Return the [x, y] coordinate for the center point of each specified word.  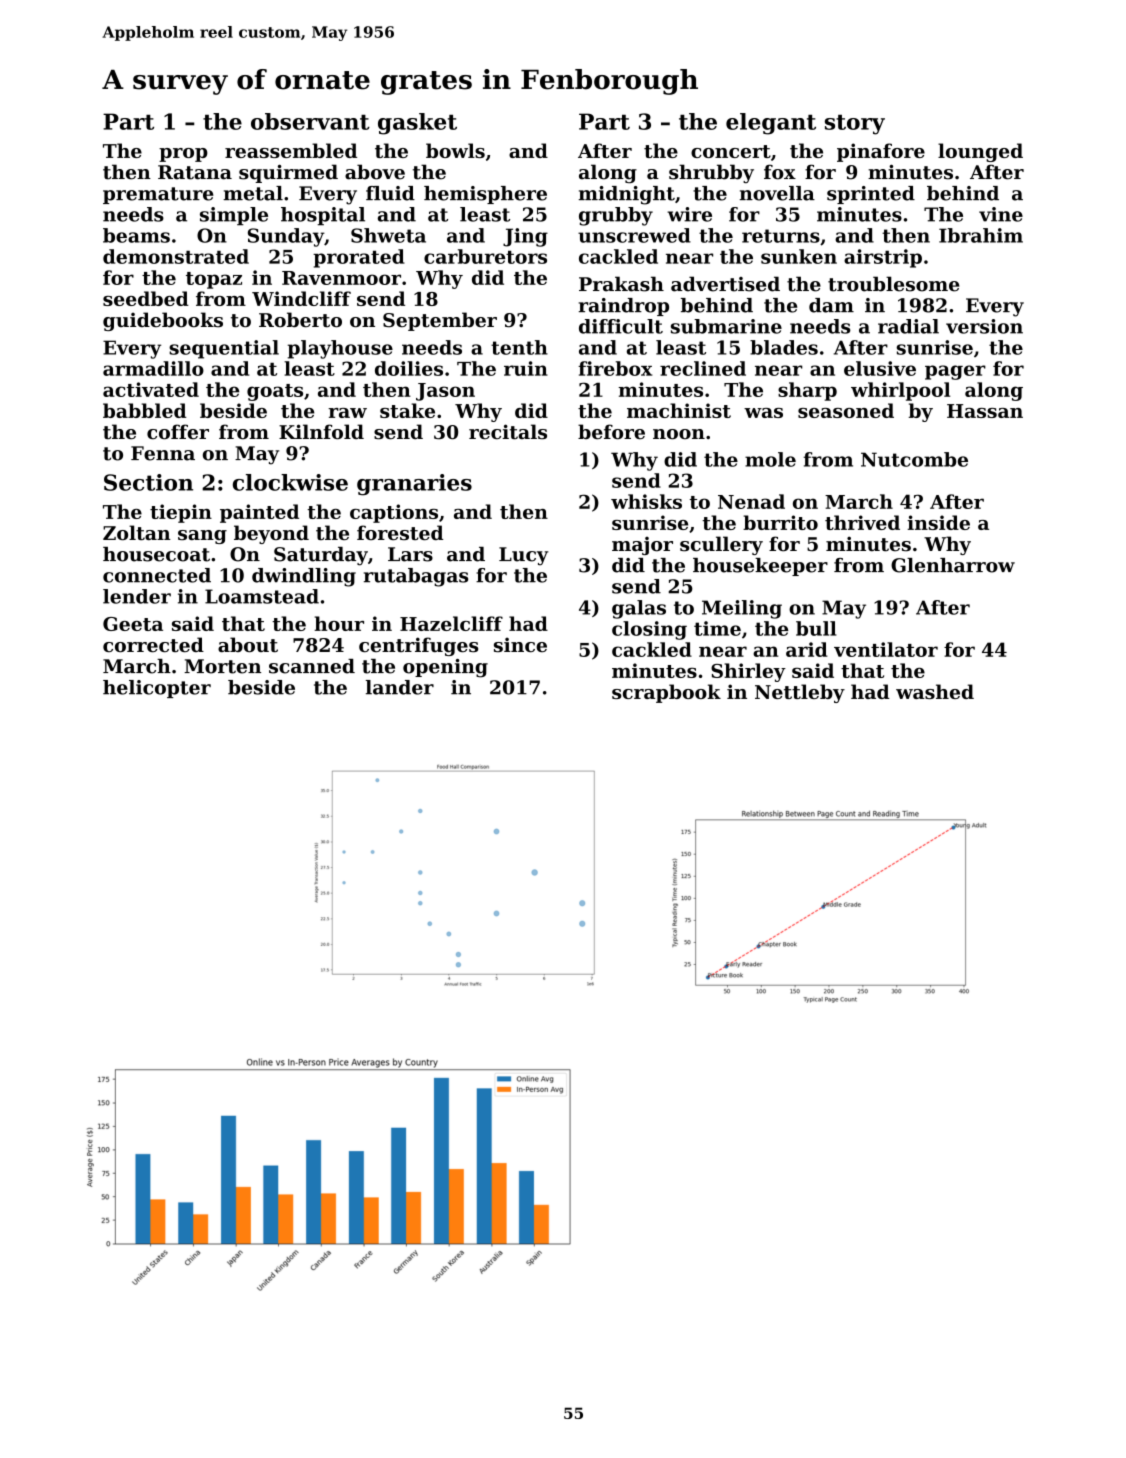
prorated [359, 258]
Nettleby [800, 693]
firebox [615, 368]
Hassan [985, 411]
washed [935, 691]
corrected [153, 644]
